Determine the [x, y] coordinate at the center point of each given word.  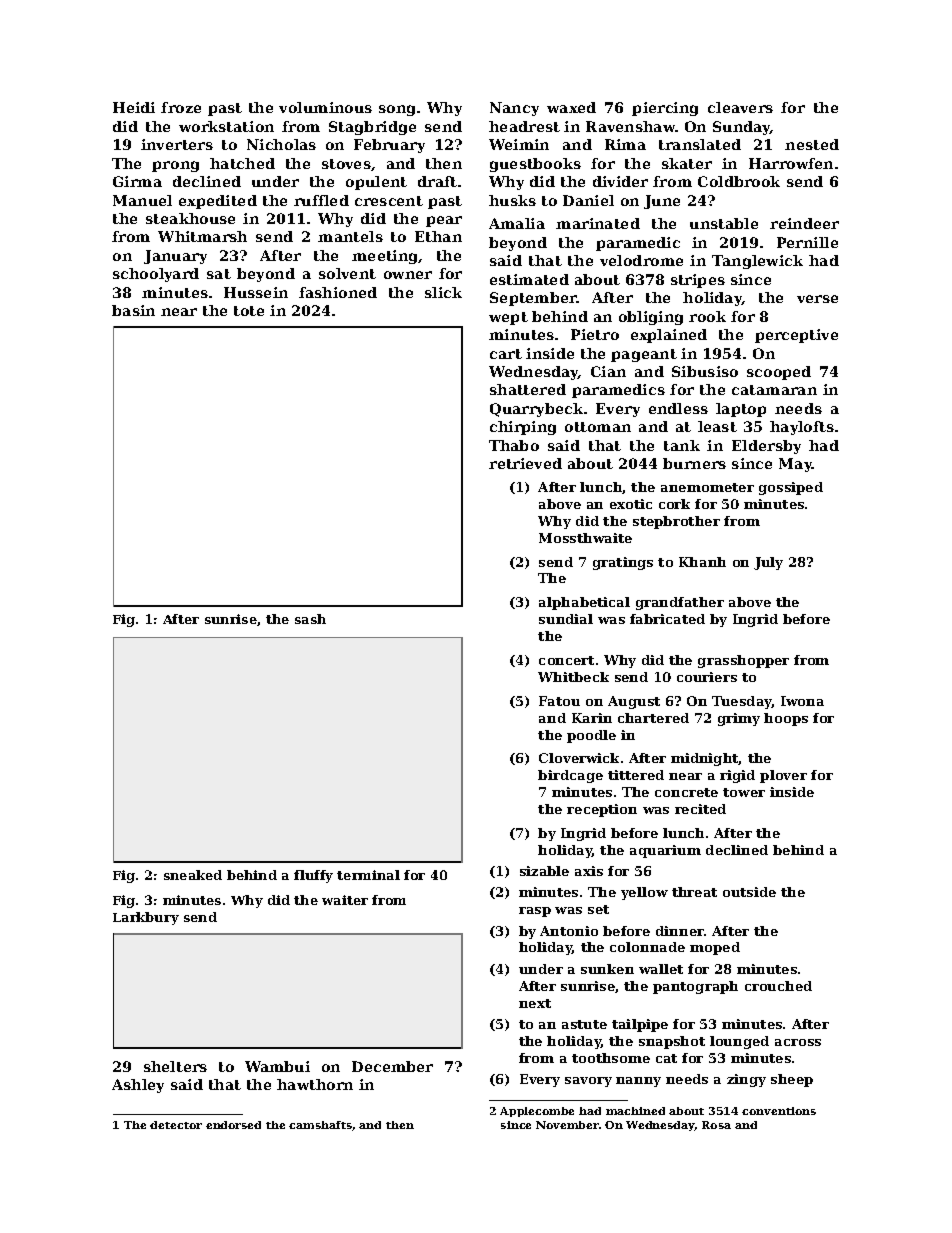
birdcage [570, 776]
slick [443, 292]
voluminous [325, 107]
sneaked [193, 875]
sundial [566, 619]
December [392, 1066]
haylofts [802, 428]
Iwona [802, 701]
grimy [739, 719]
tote [249, 311]
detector [176, 1125]
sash [310, 619]
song [397, 110]
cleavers [740, 107]
